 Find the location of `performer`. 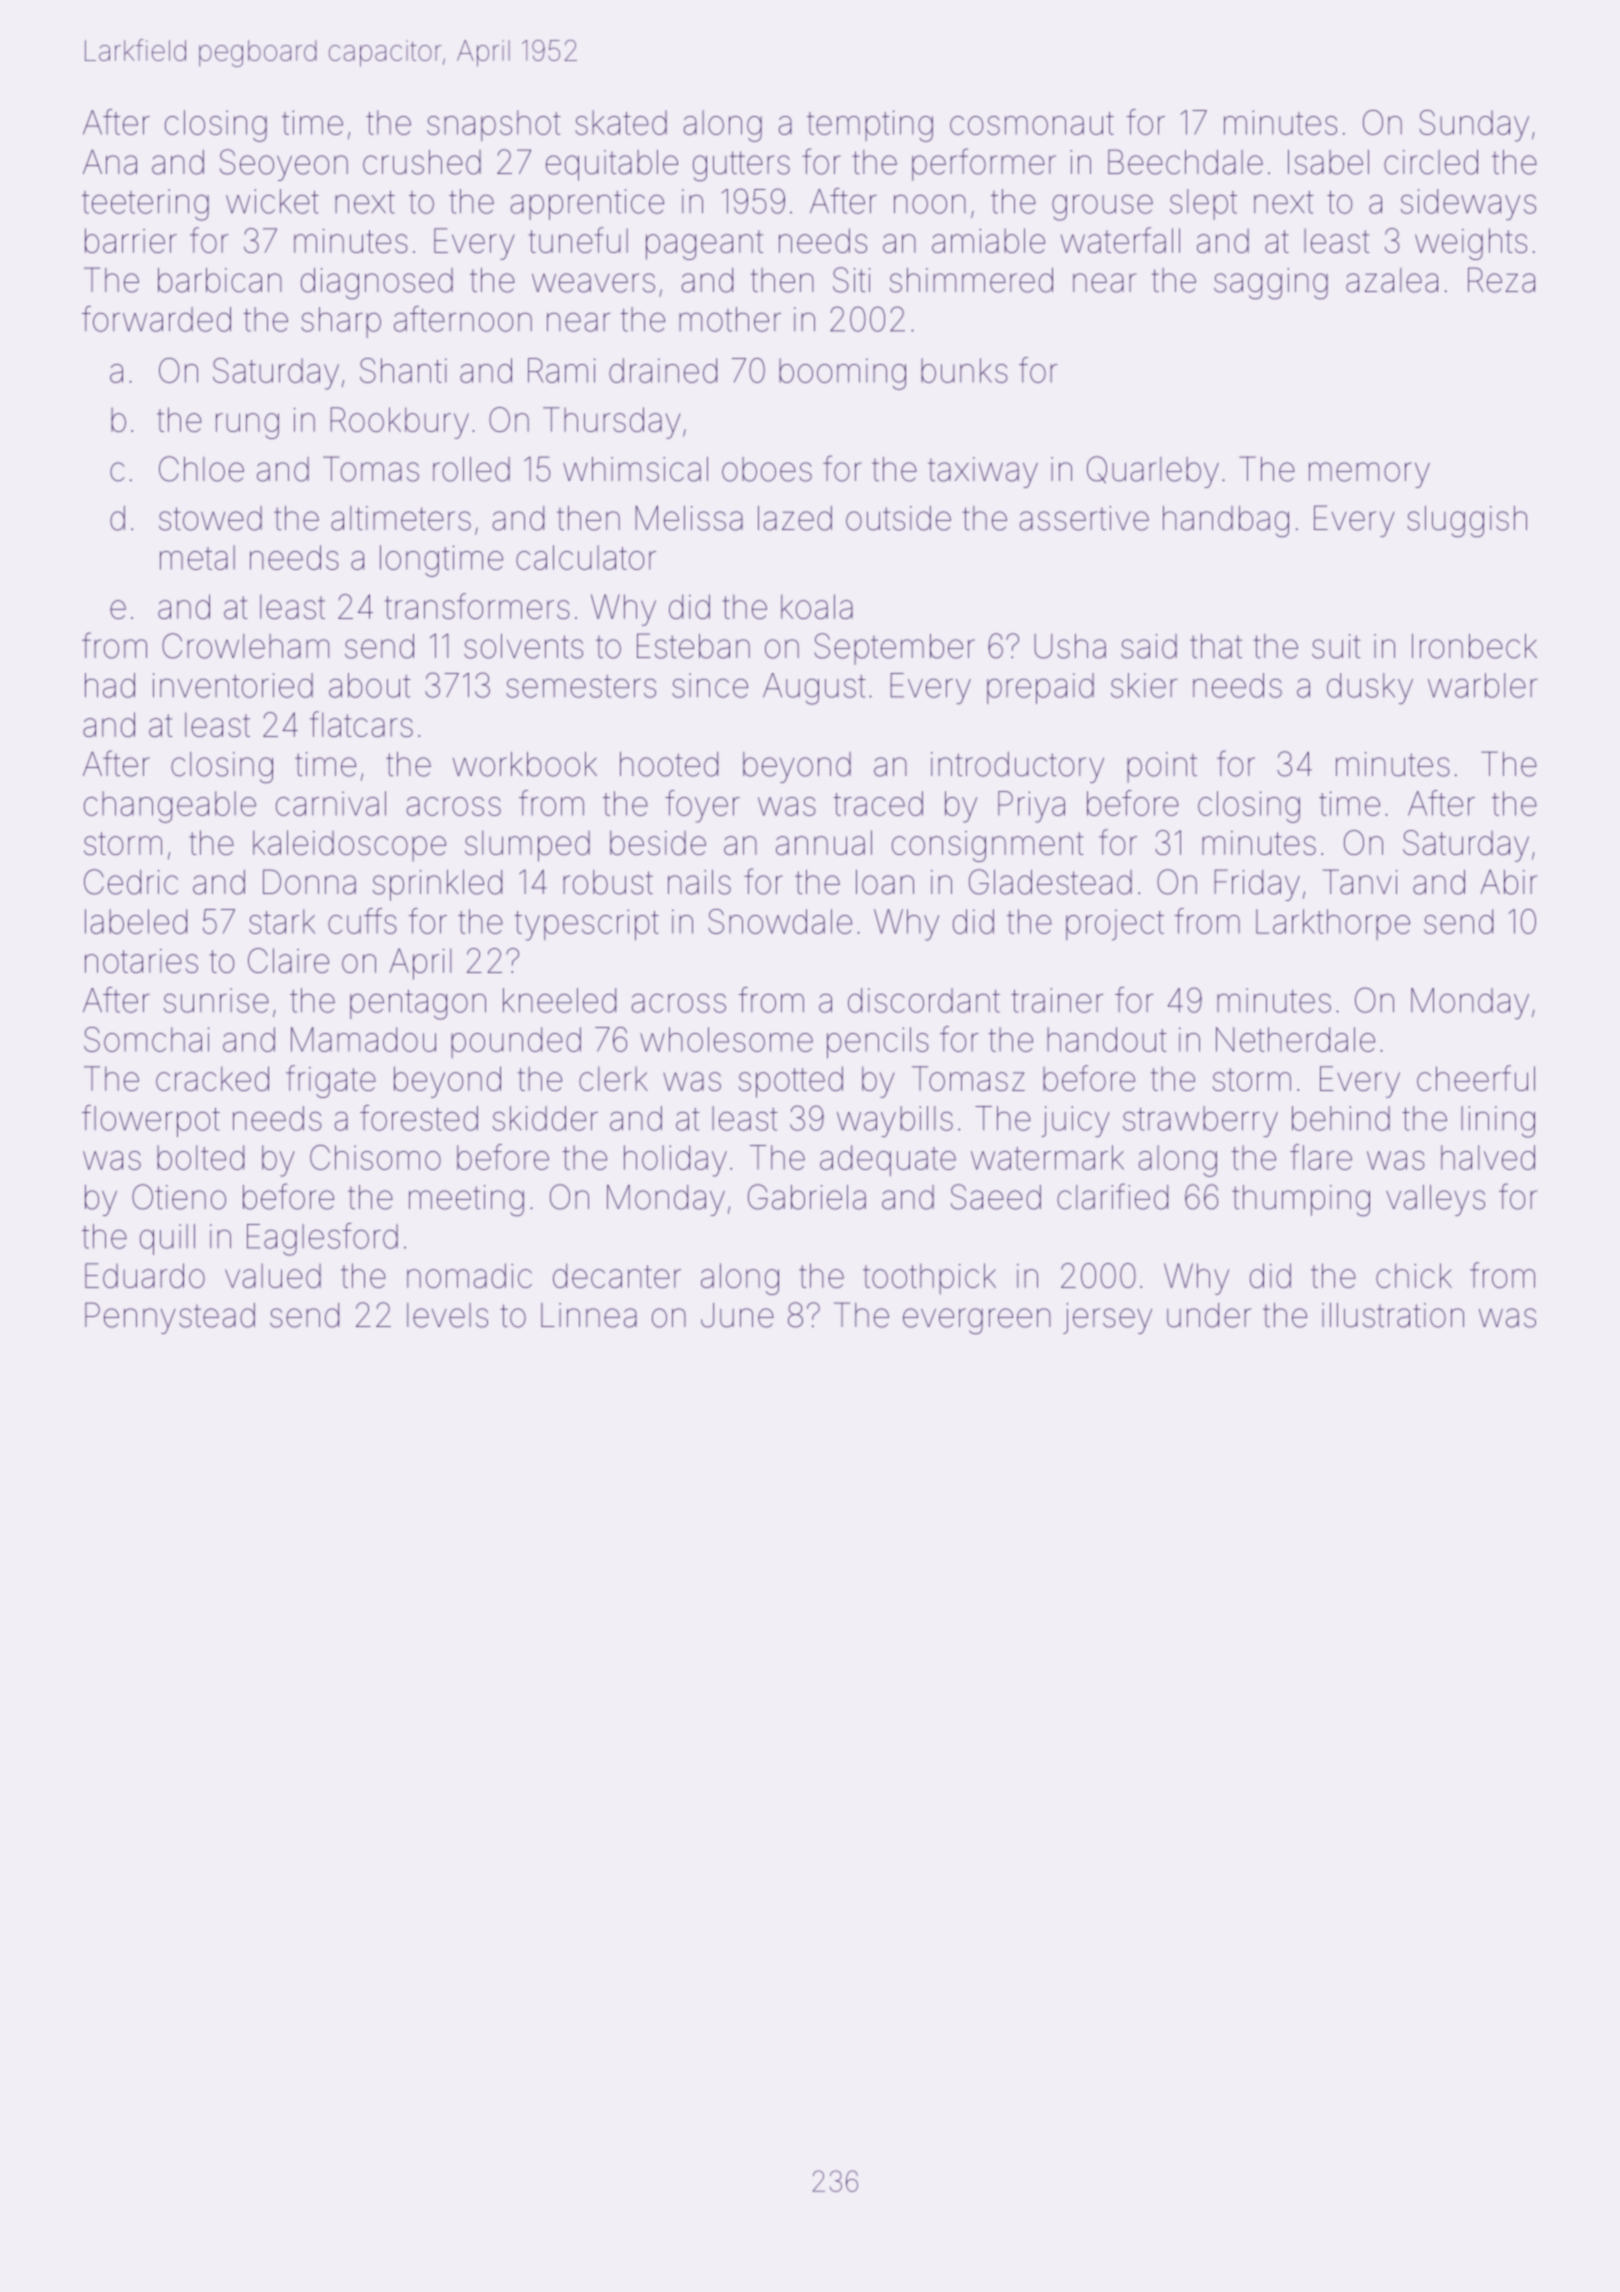

performer is located at coordinates (984, 164).
